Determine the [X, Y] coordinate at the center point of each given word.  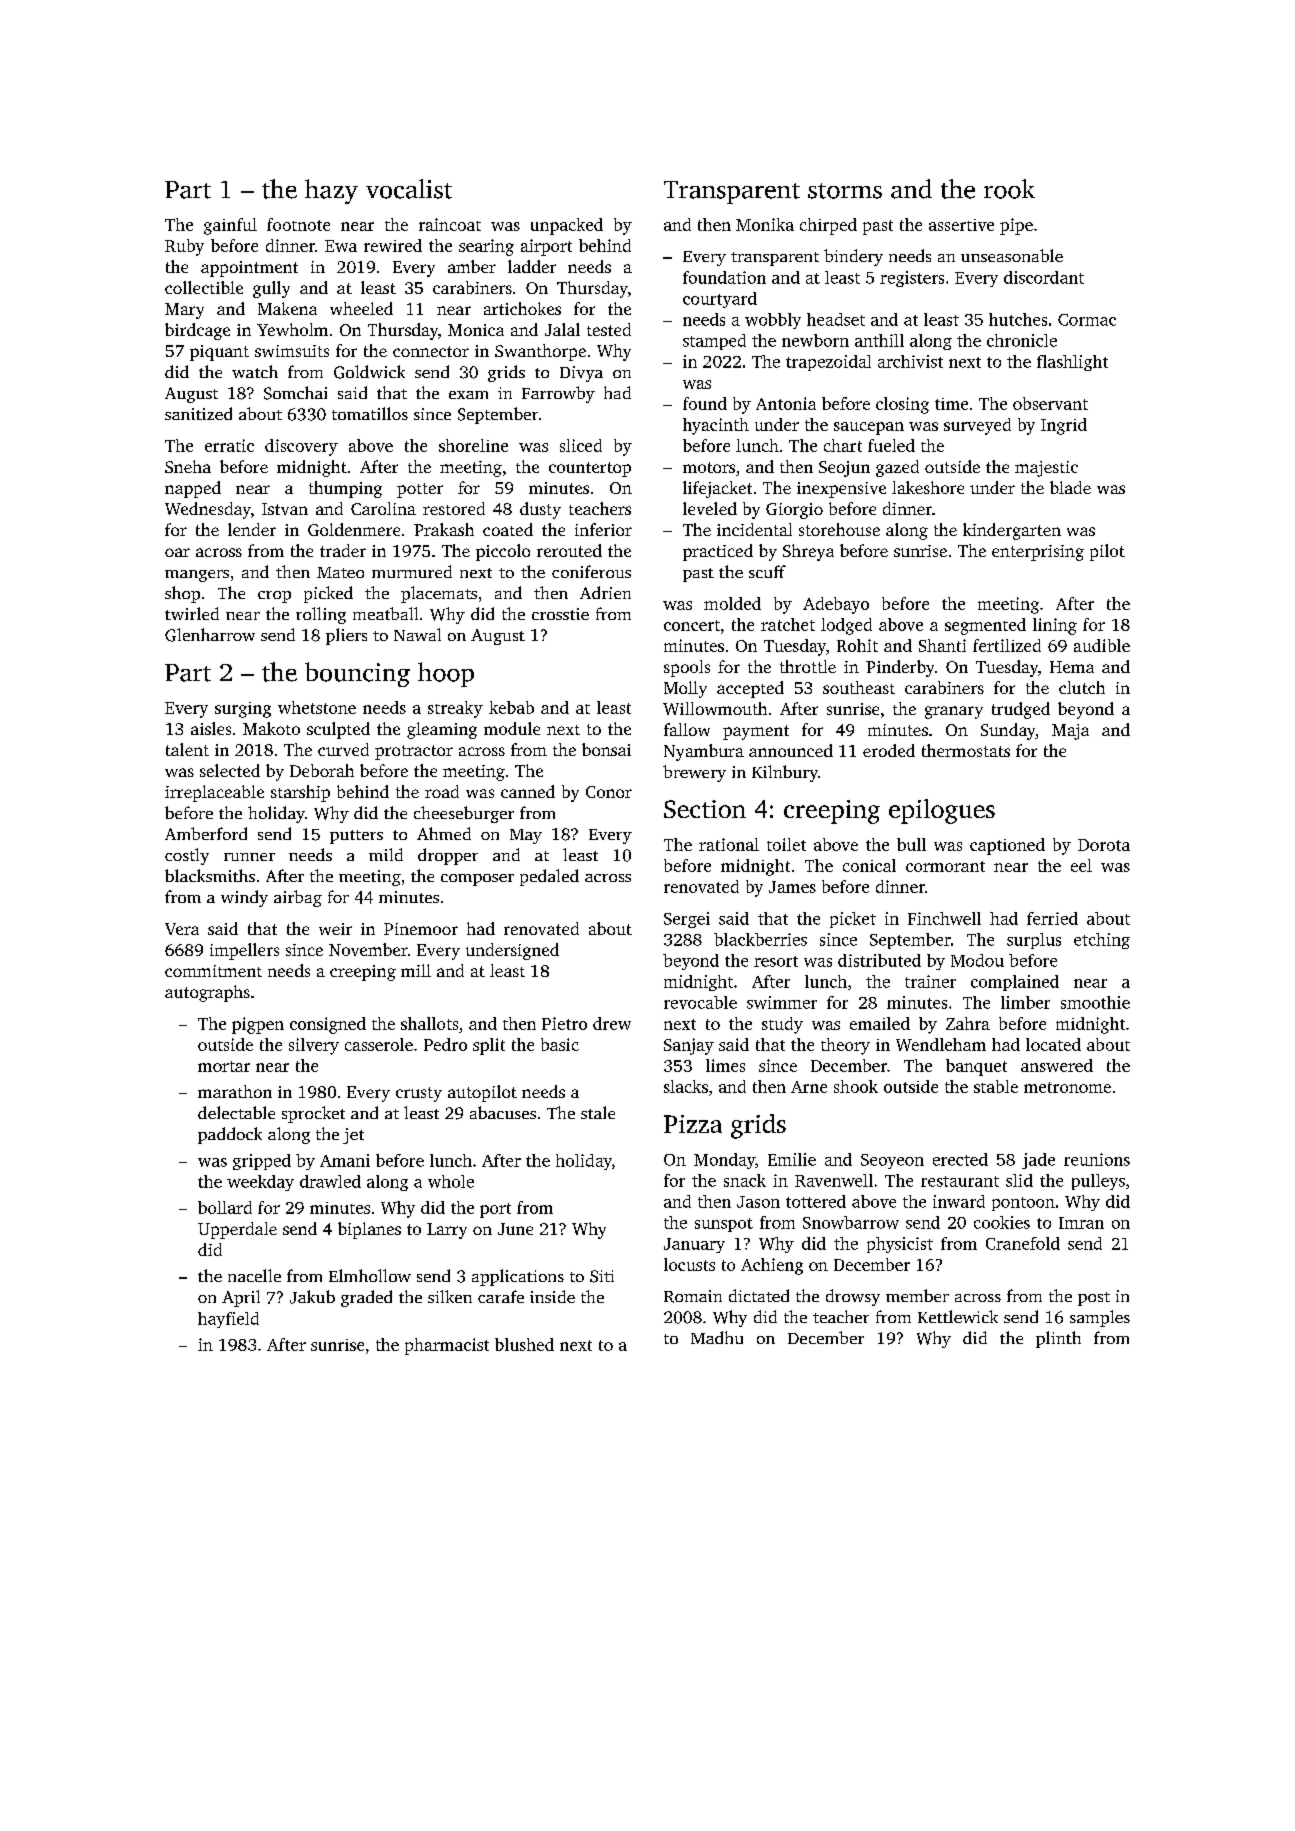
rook [1009, 189]
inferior [603, 529]
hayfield [228, 1320]
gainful [230, 226]
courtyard [720, 300]
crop [274, 597]
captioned [1007, 846]
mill [416, 970]
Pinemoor [421, 929]
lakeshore [928, 487]
